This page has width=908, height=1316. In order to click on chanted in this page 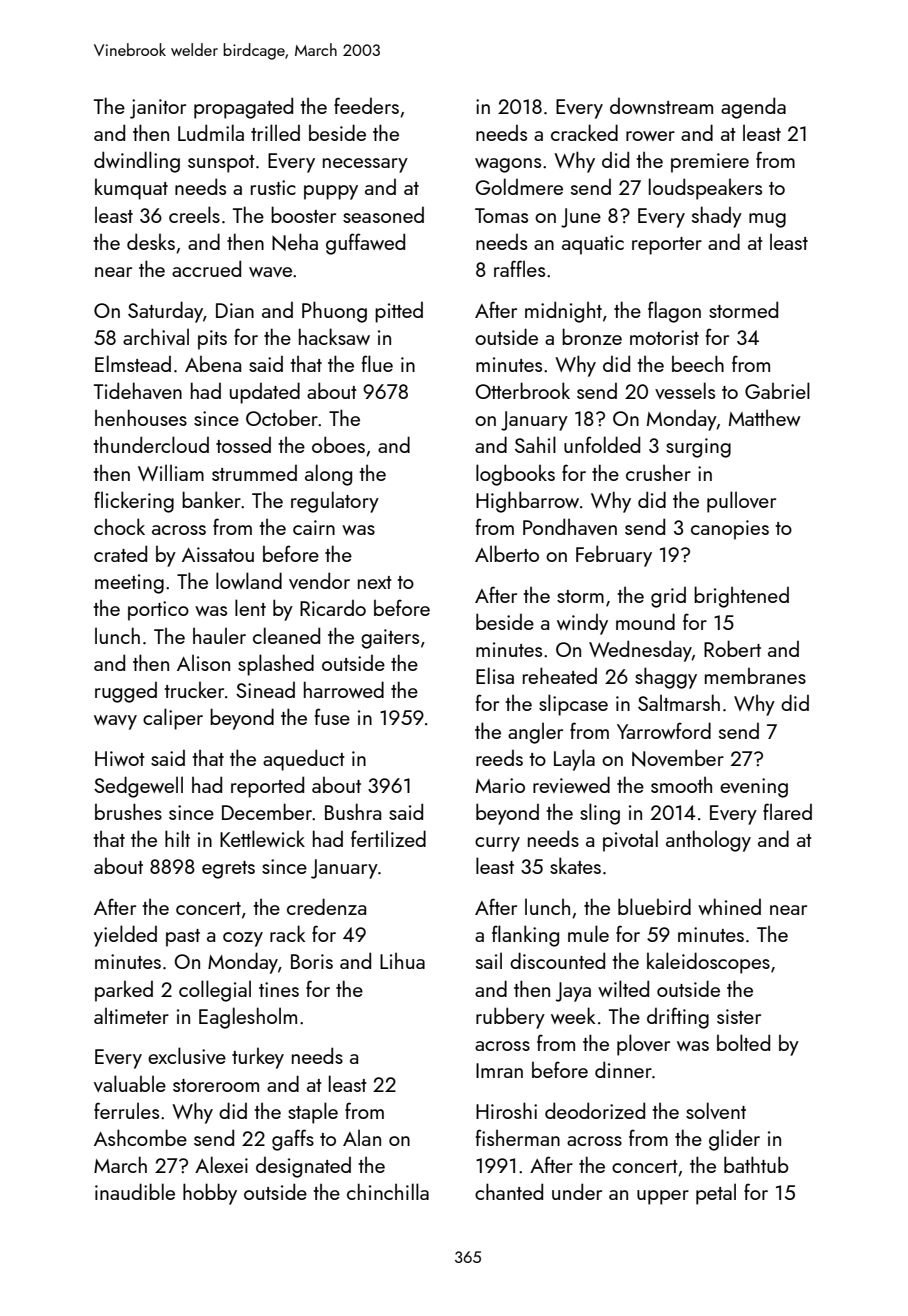, I will do `click(509, 1191)`.
